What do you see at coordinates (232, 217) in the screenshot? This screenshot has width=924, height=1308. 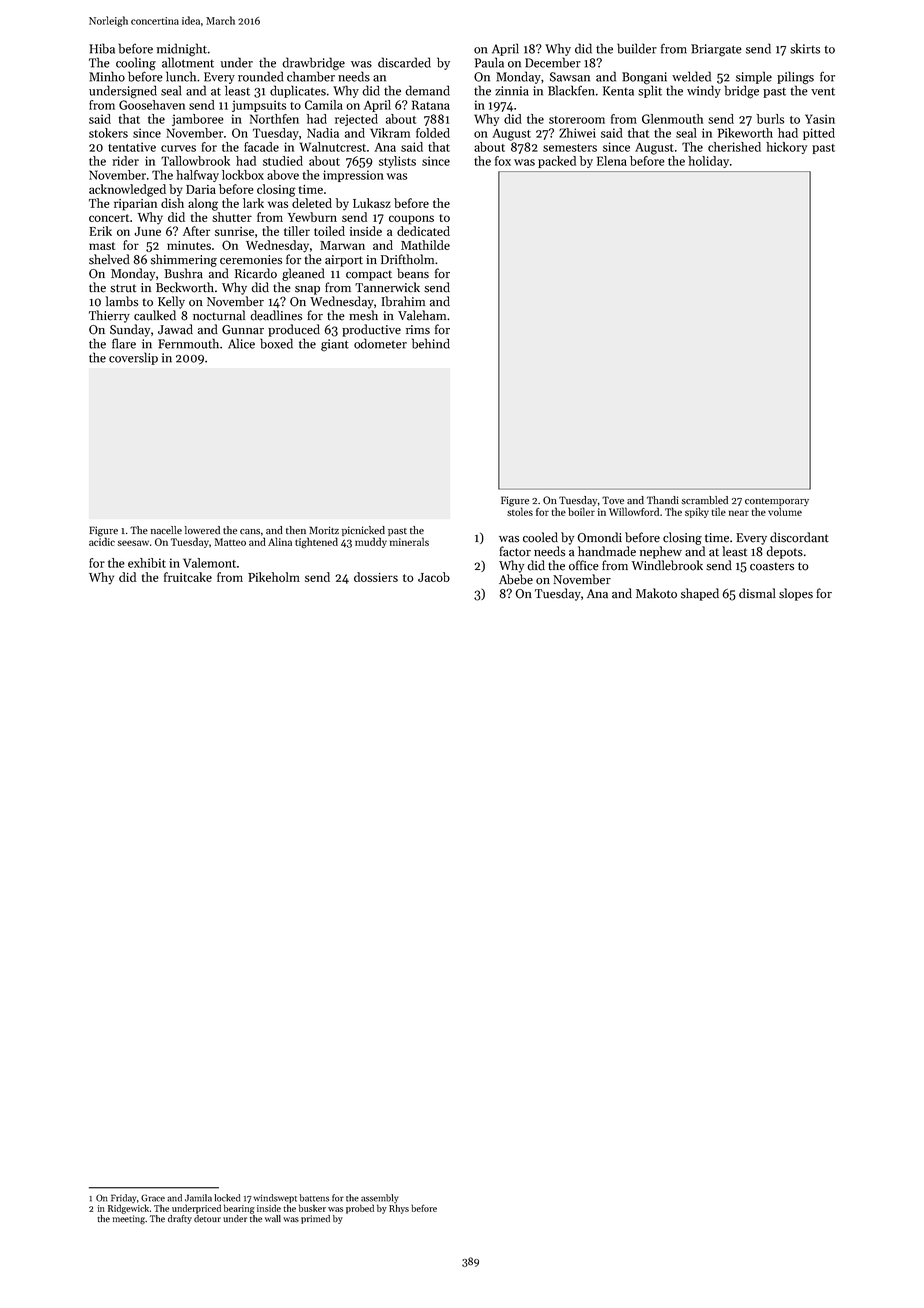 I see `shutter` at bounding box center [232, 217].
